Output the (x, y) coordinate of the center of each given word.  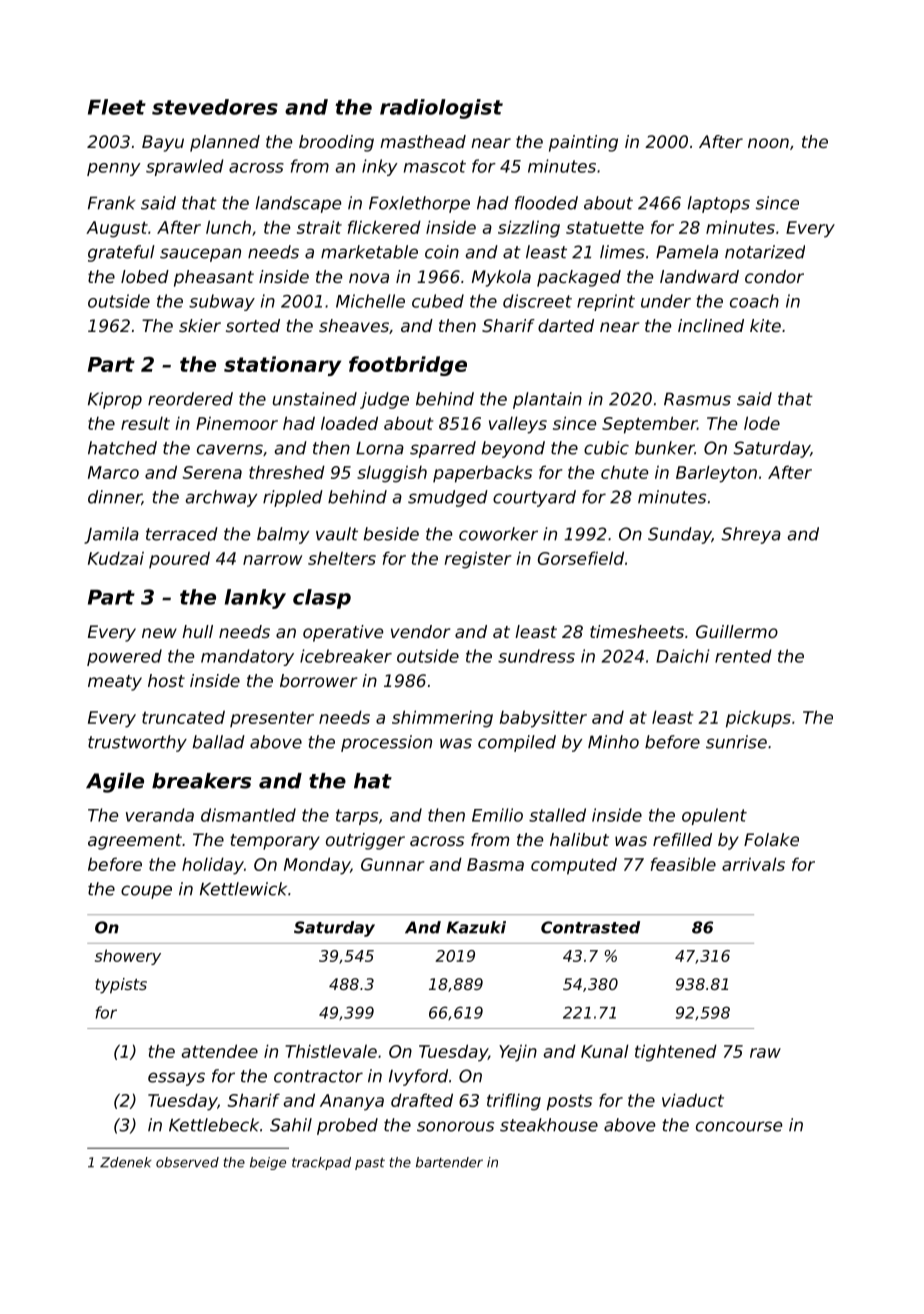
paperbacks (482, 474)
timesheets (637, 631)
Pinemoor (237, 423)
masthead (423, 141)
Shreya (751, 535)
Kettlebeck (214, 1125)
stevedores (215, 107)
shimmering (442, 719)
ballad (219, 742)
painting (583, 143)
